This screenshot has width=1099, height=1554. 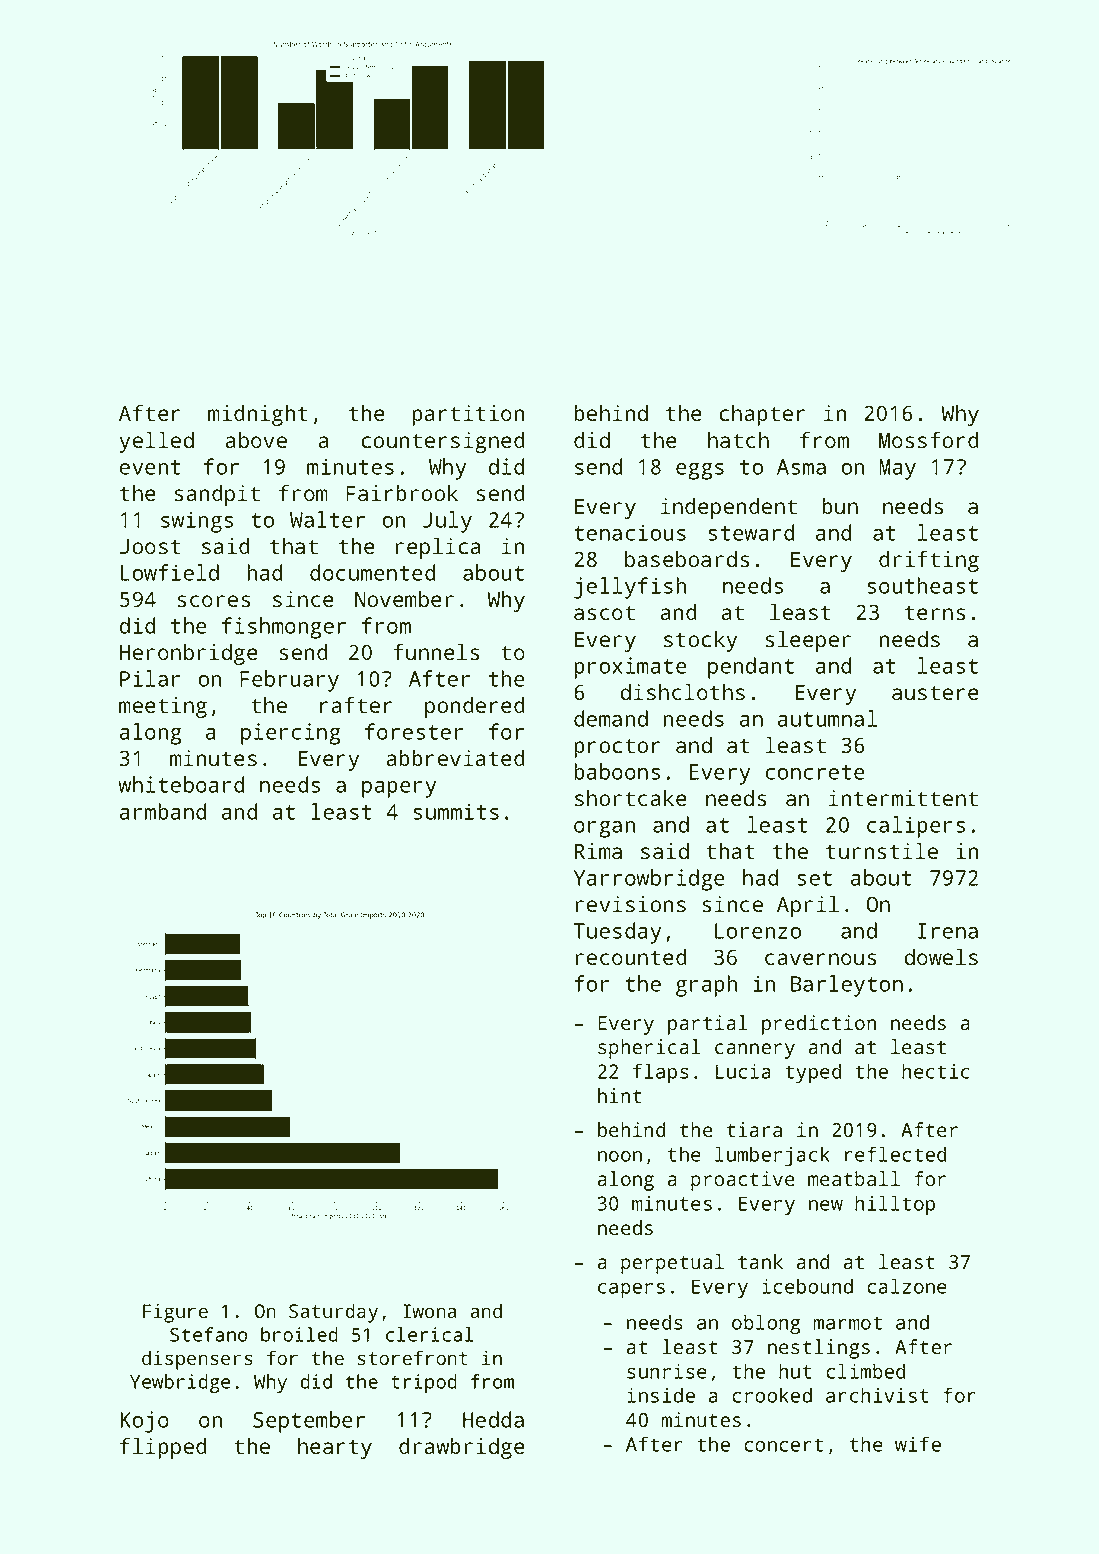 What do you see at coordinates (150, 546) in the screenshot?
I see `Joost` at bounding box center [150, 546].
